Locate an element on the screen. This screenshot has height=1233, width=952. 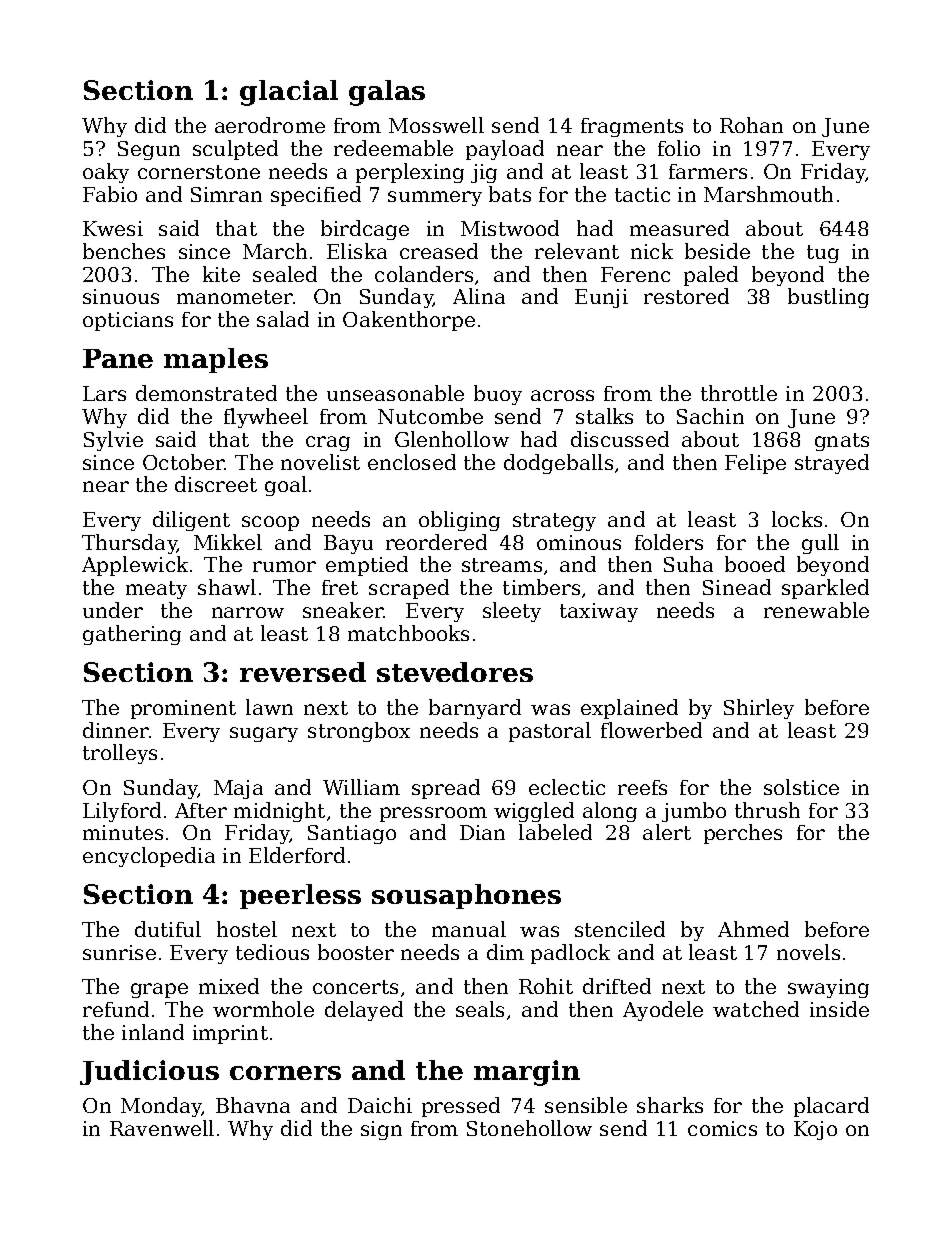
dodgeballs is located at coordinates (558, 464).
